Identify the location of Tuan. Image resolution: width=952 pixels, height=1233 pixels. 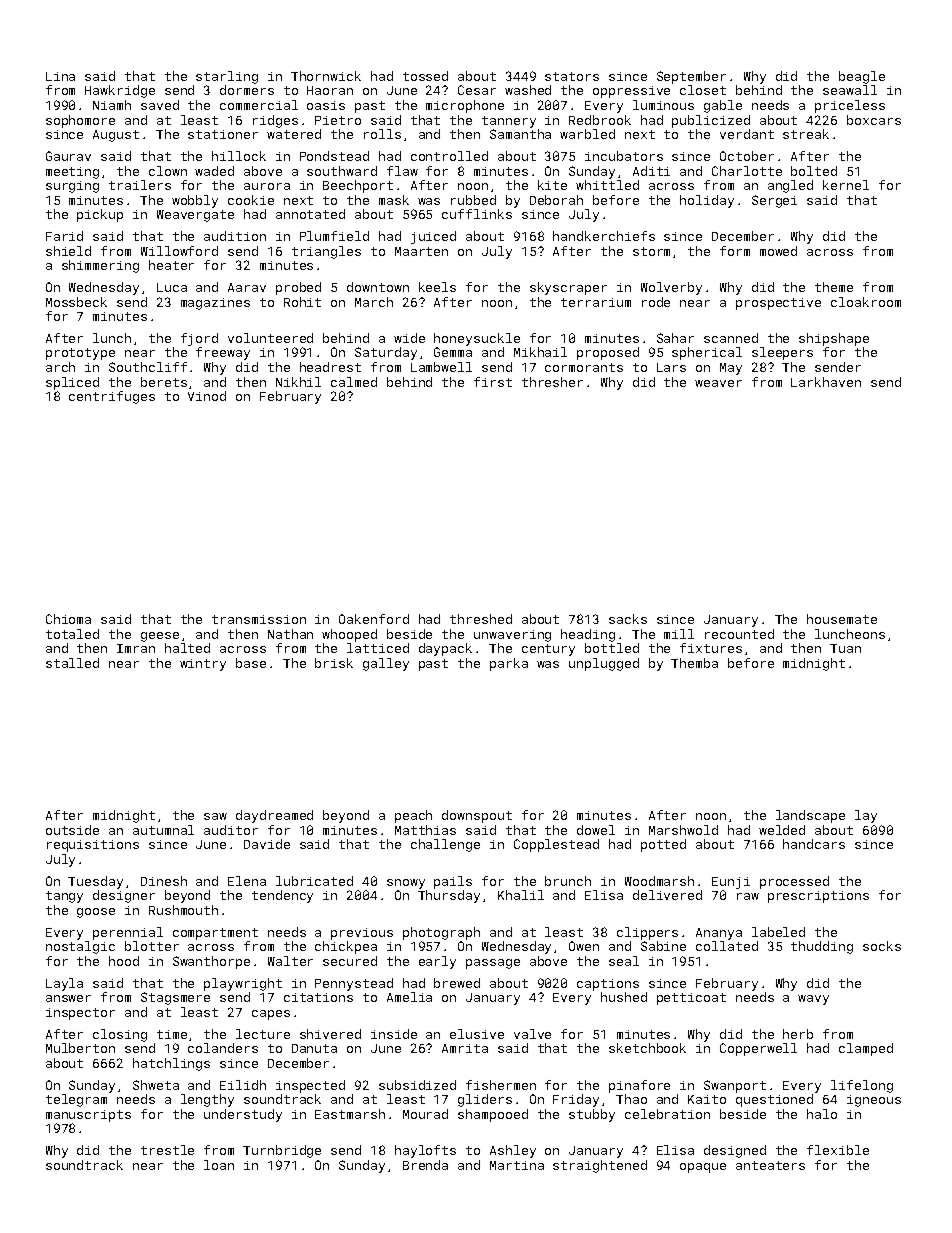
(845, 648).
